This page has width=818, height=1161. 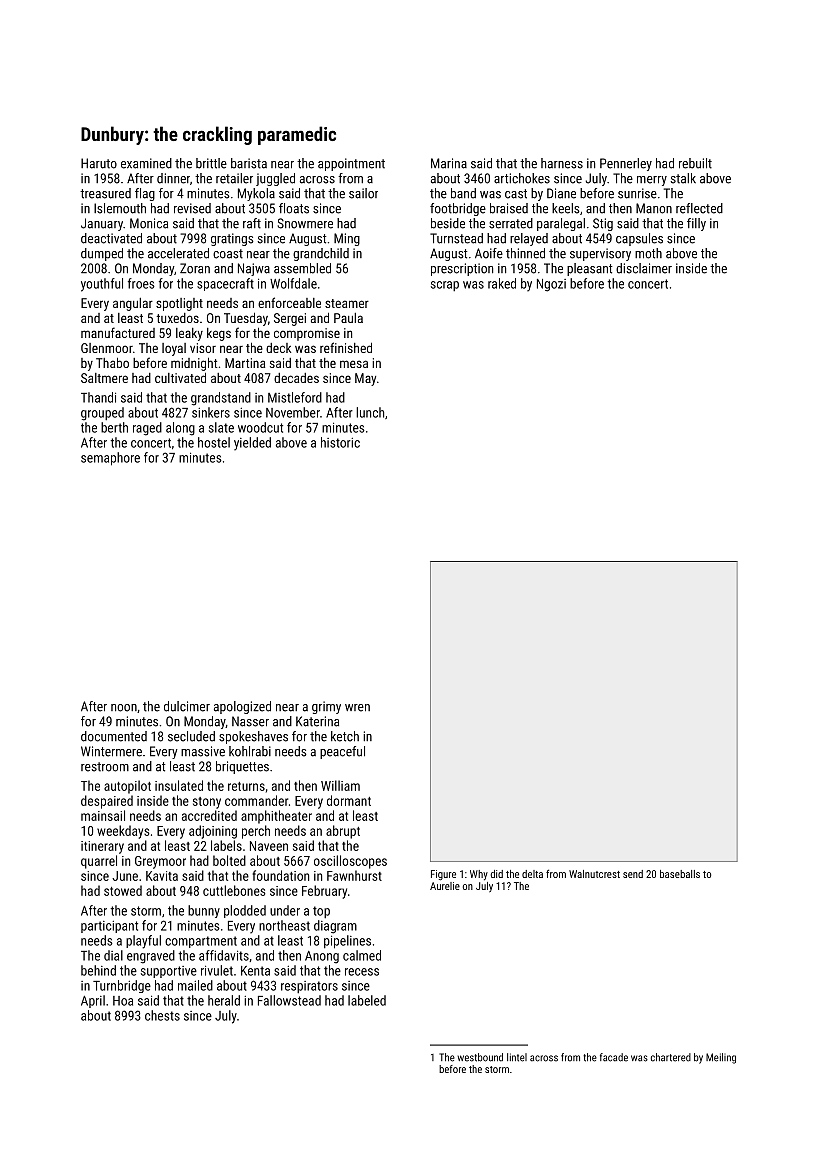 I want to click on appointment, so click(x=351, y=164).
